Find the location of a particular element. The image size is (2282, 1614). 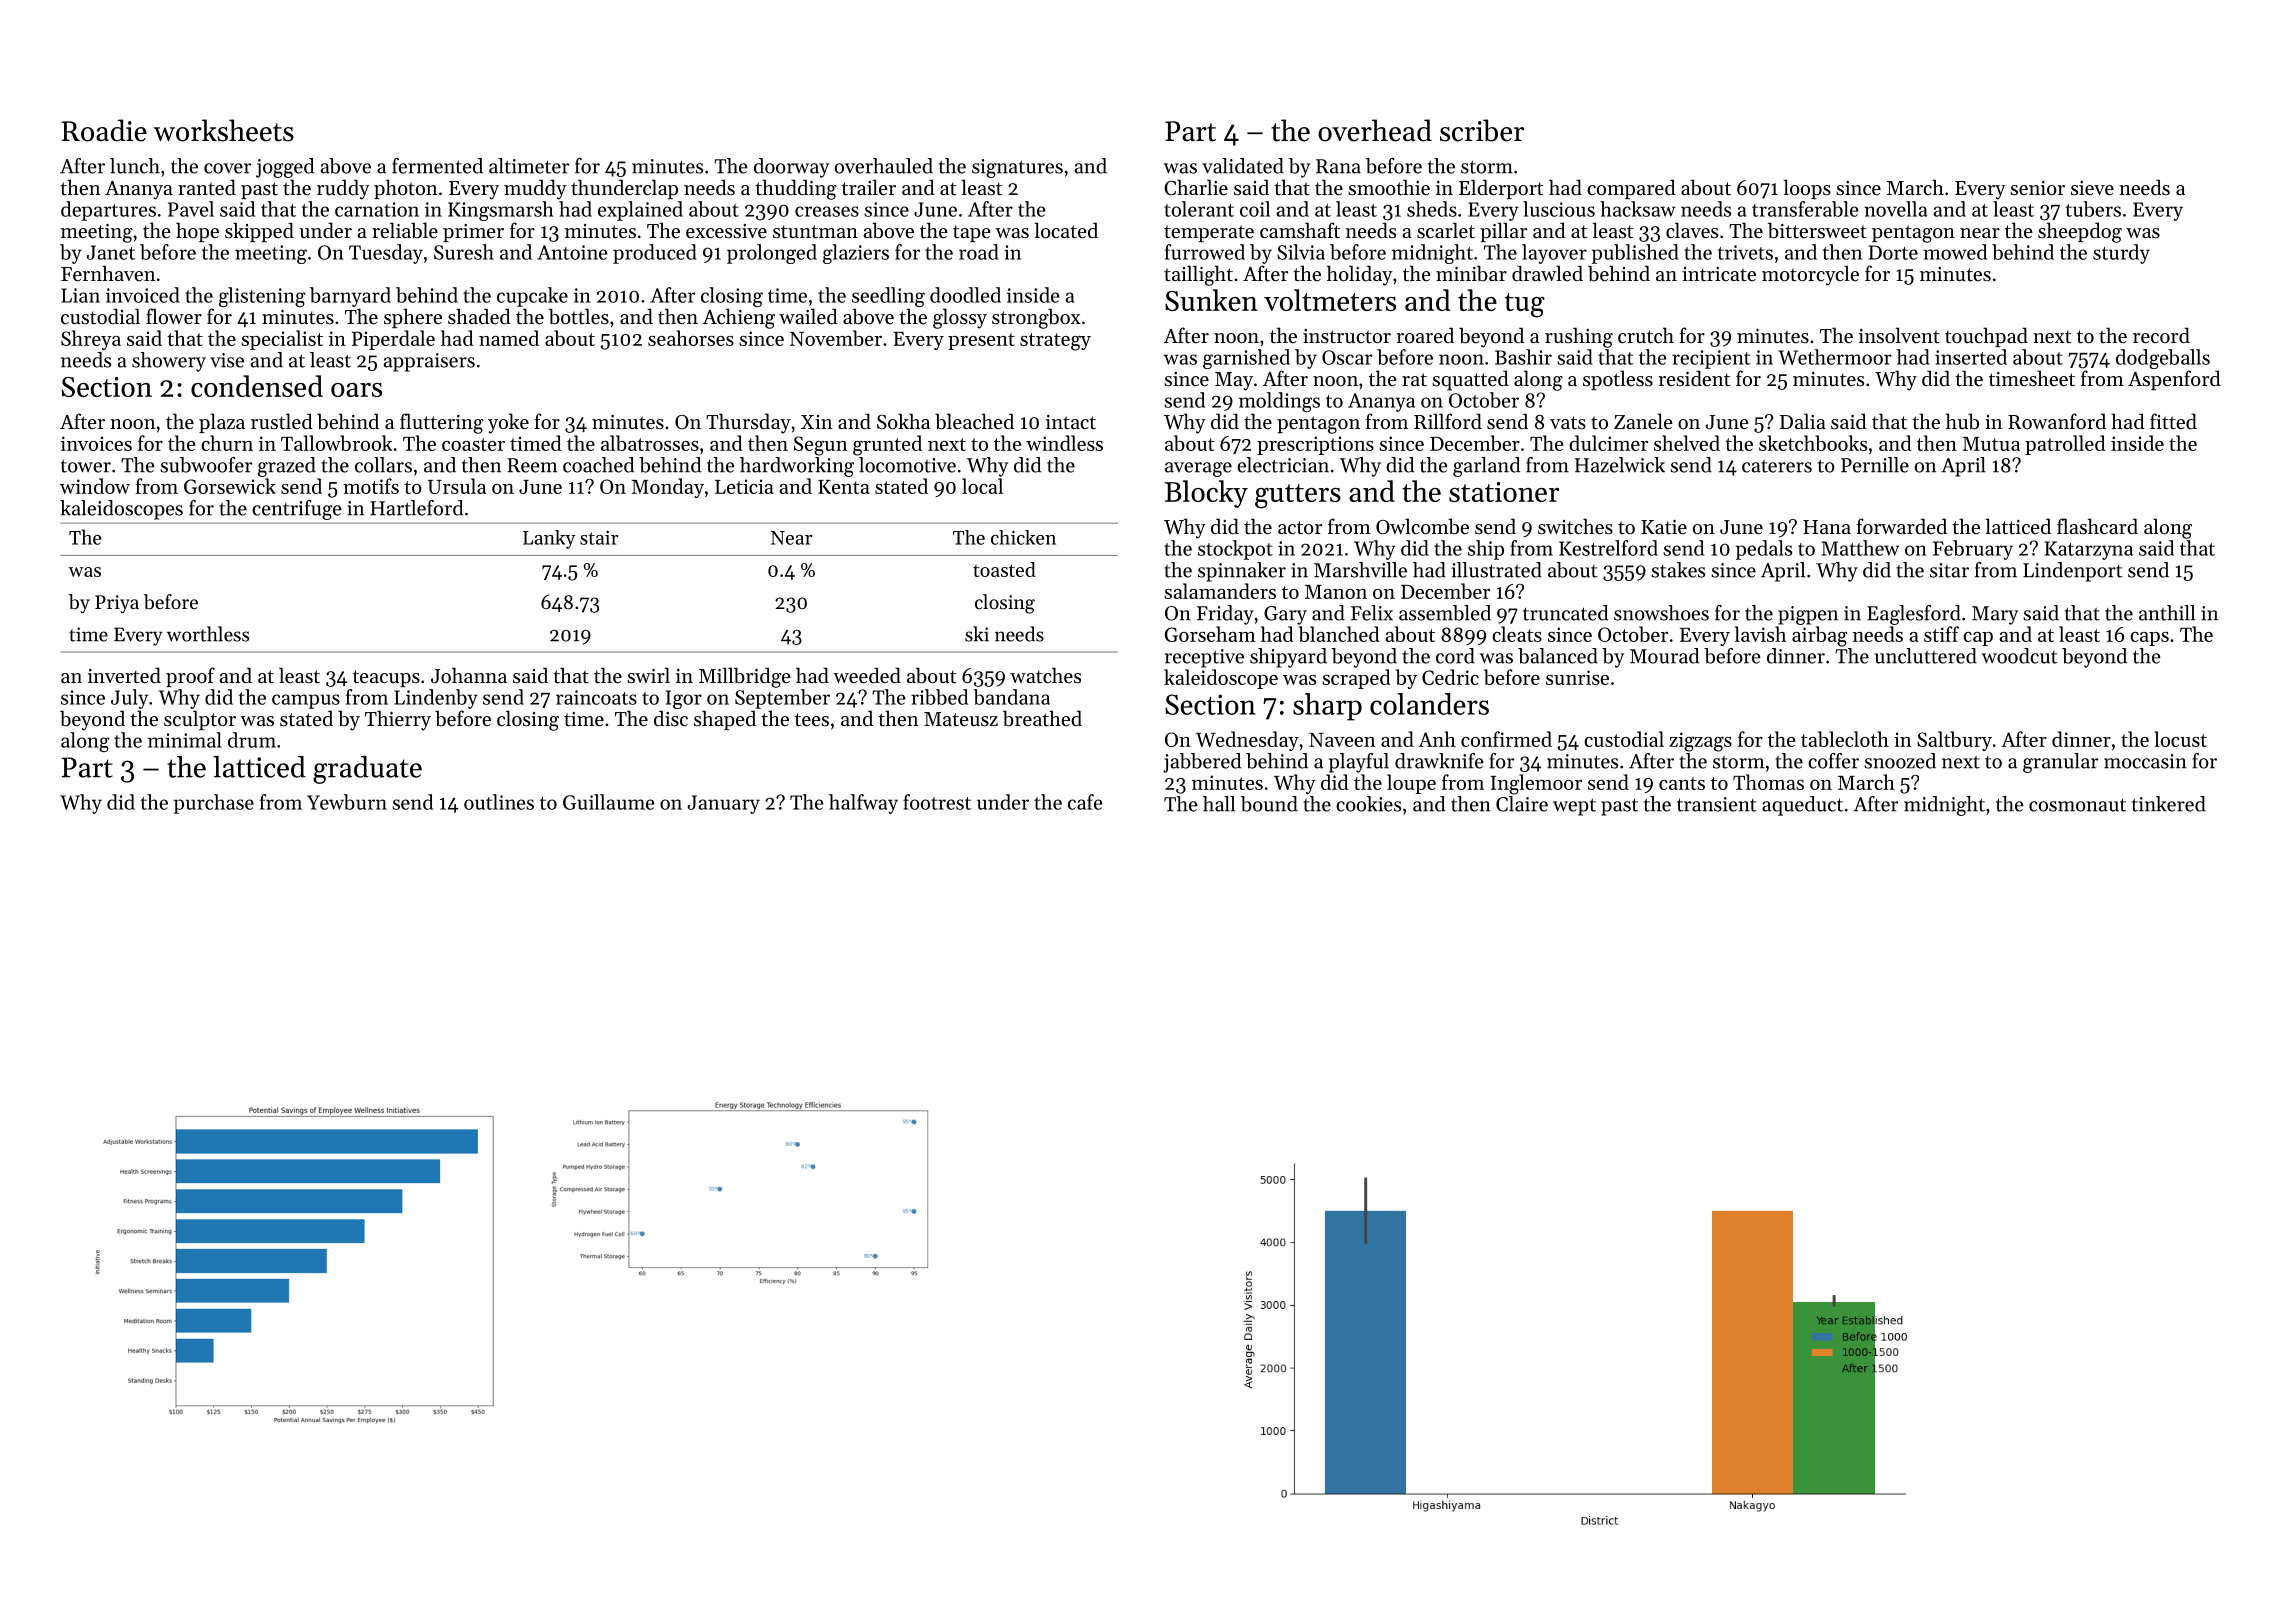

hope is located at coordinates (197, 232).
